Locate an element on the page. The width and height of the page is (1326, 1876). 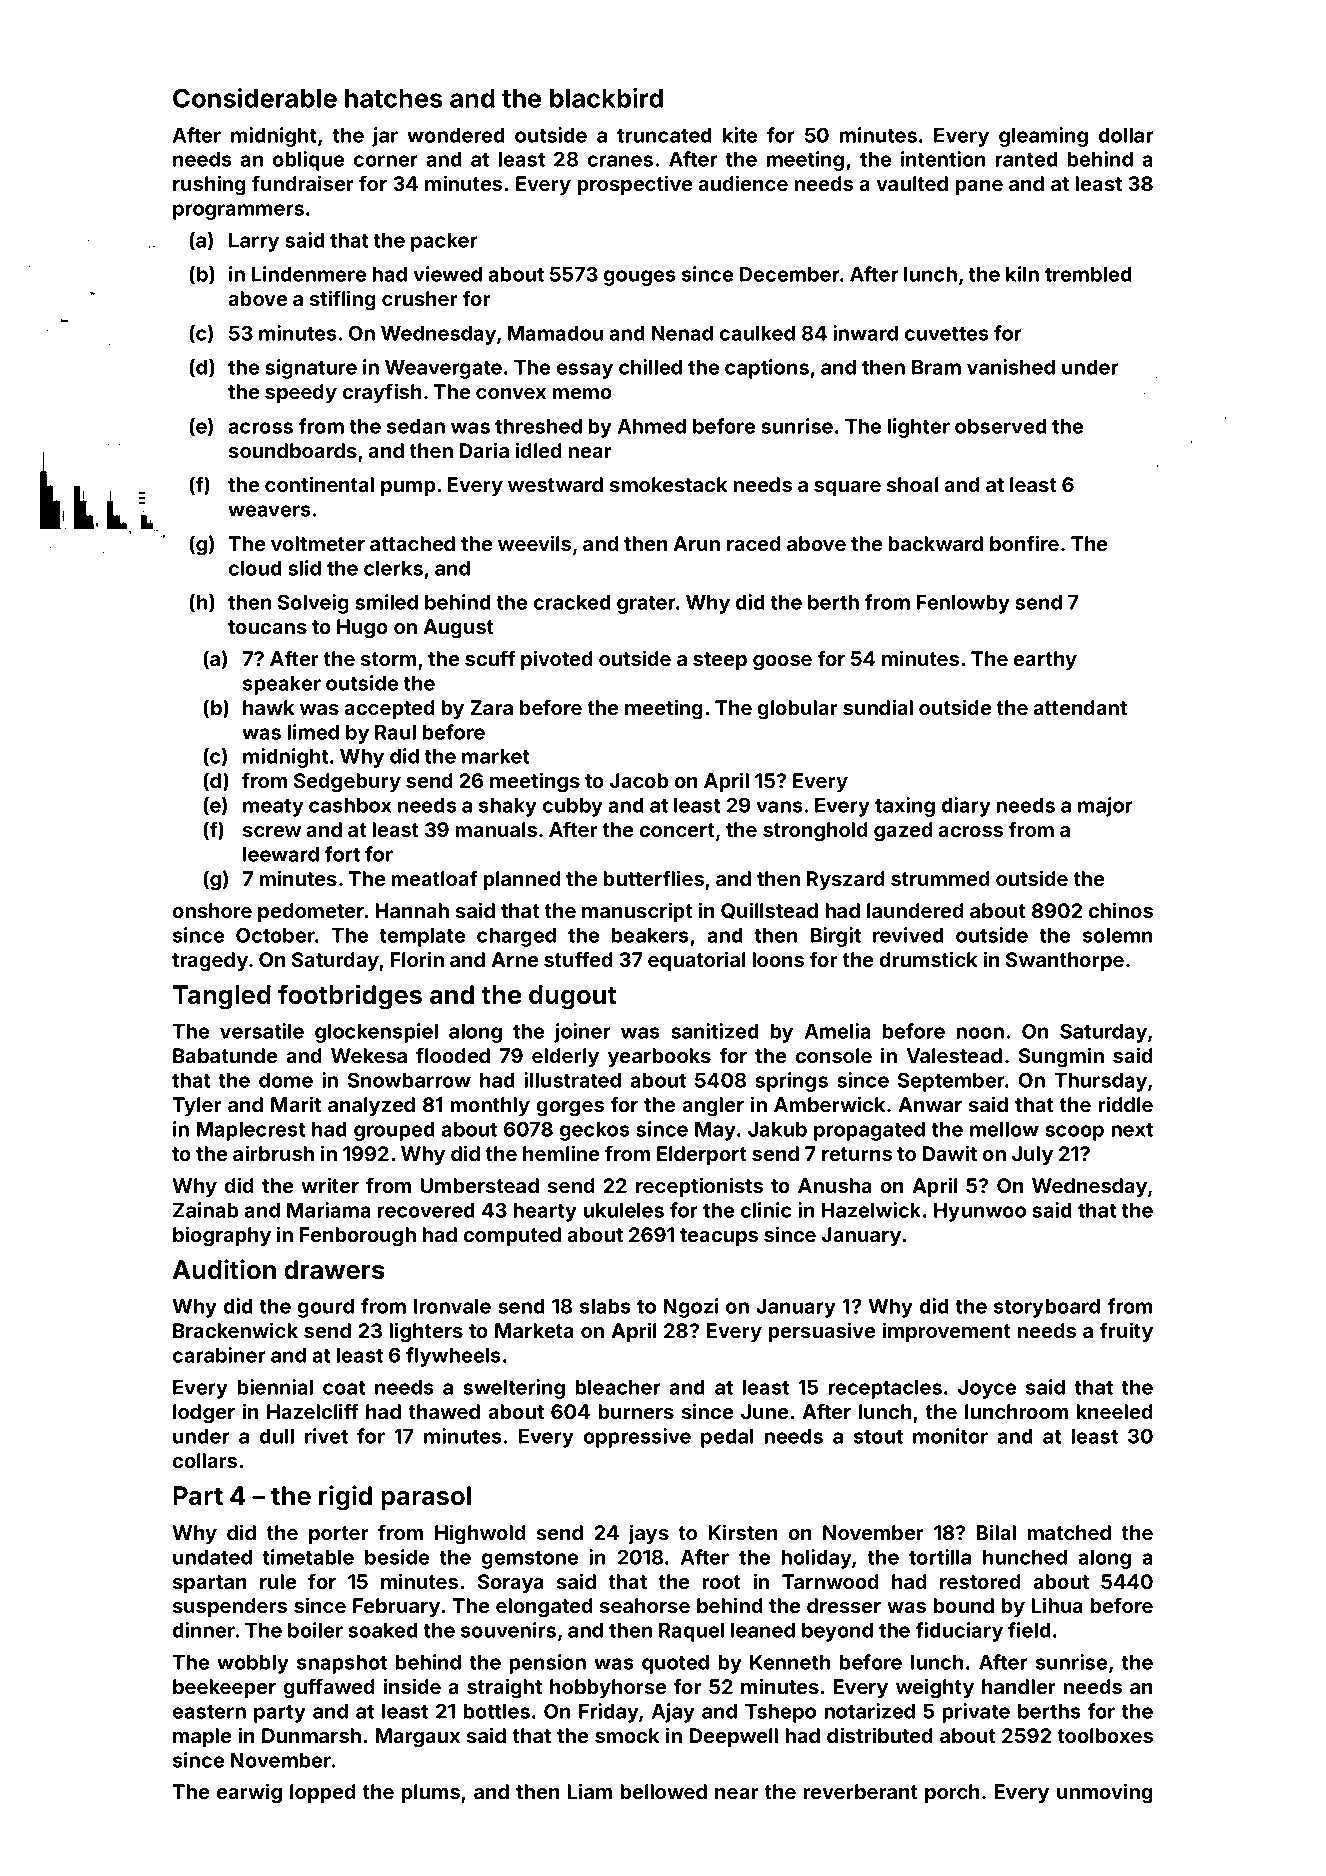
hawk is located at coordinates (268, 707).
